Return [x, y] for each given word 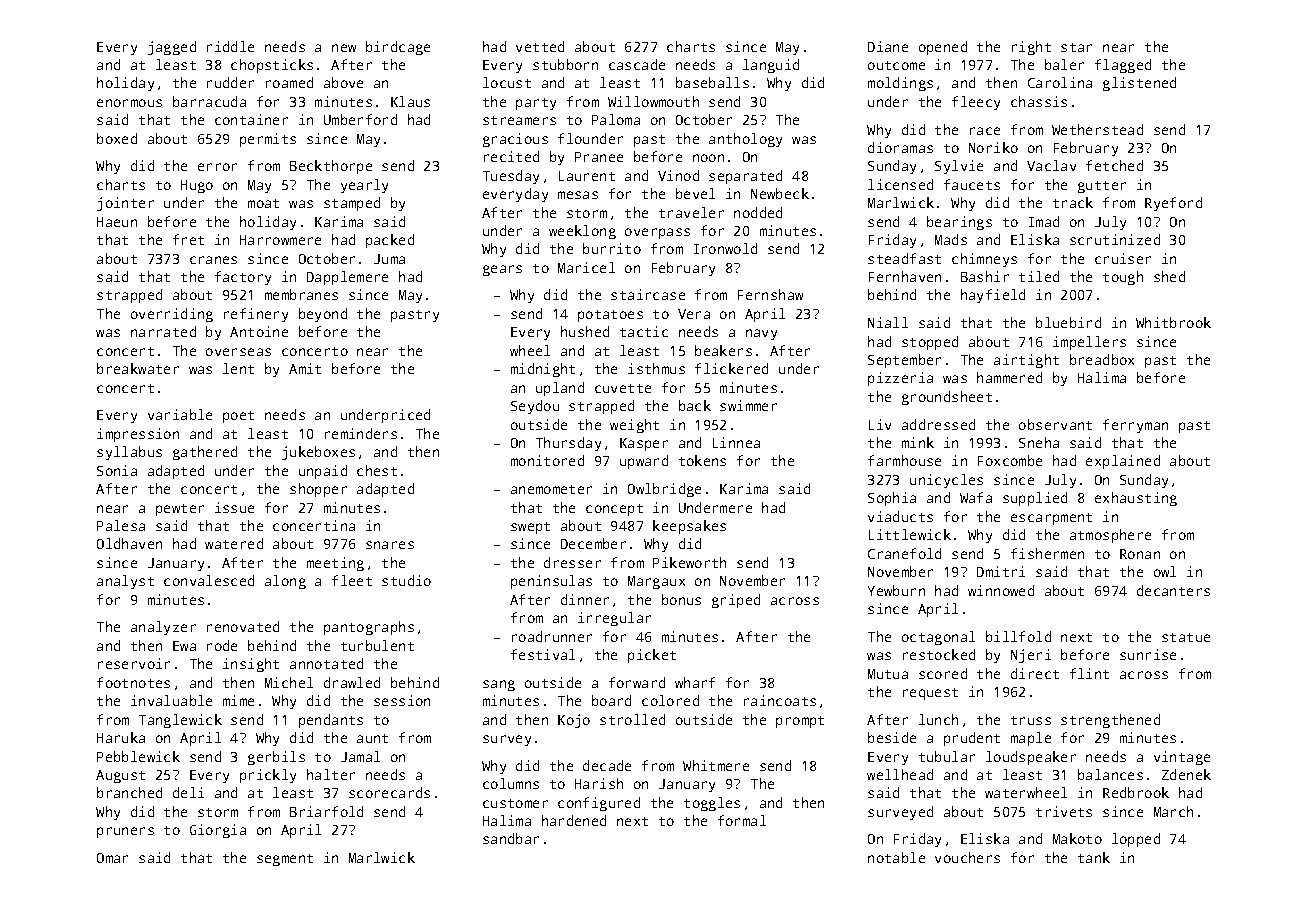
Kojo [574, 721]
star [1076, 47]
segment [285, 860]
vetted [540, 46]
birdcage [398, 48]
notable [896, 857]
